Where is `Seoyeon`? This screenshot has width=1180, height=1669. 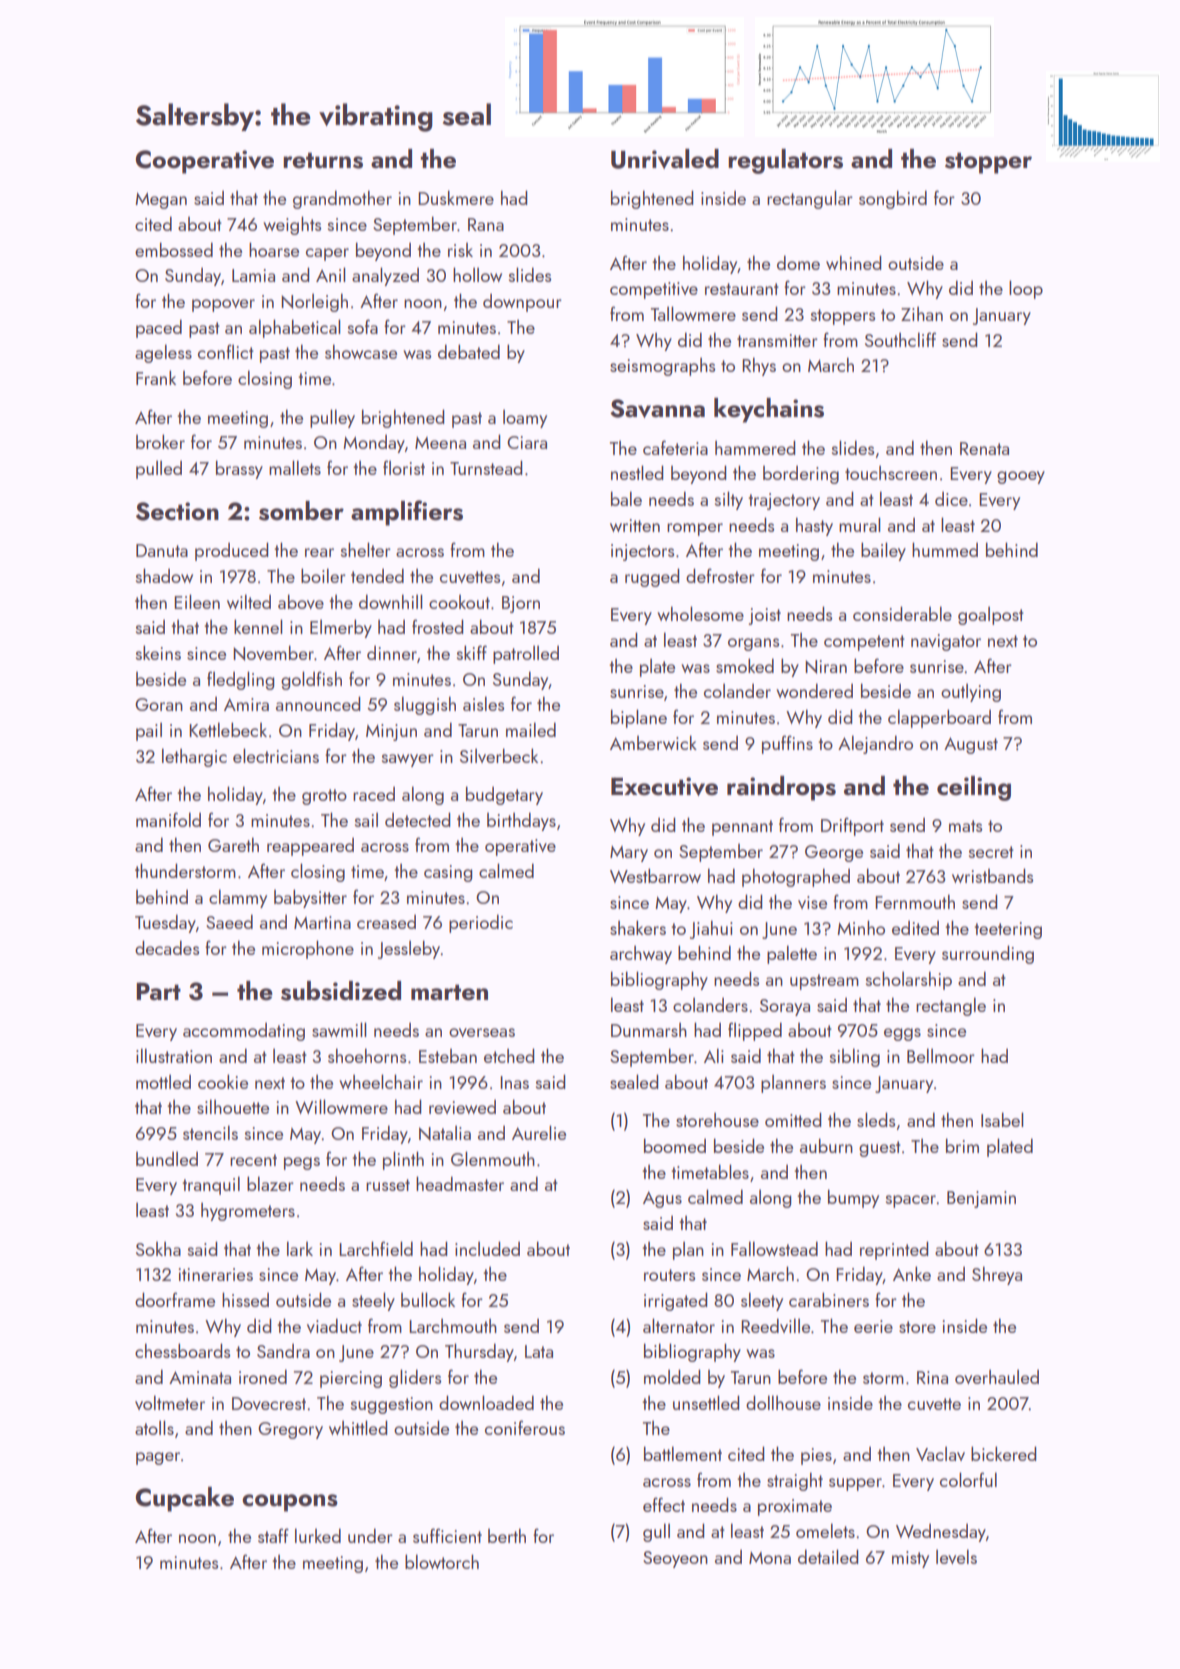 Seoyeon is located at coordinates (675, 1559).
